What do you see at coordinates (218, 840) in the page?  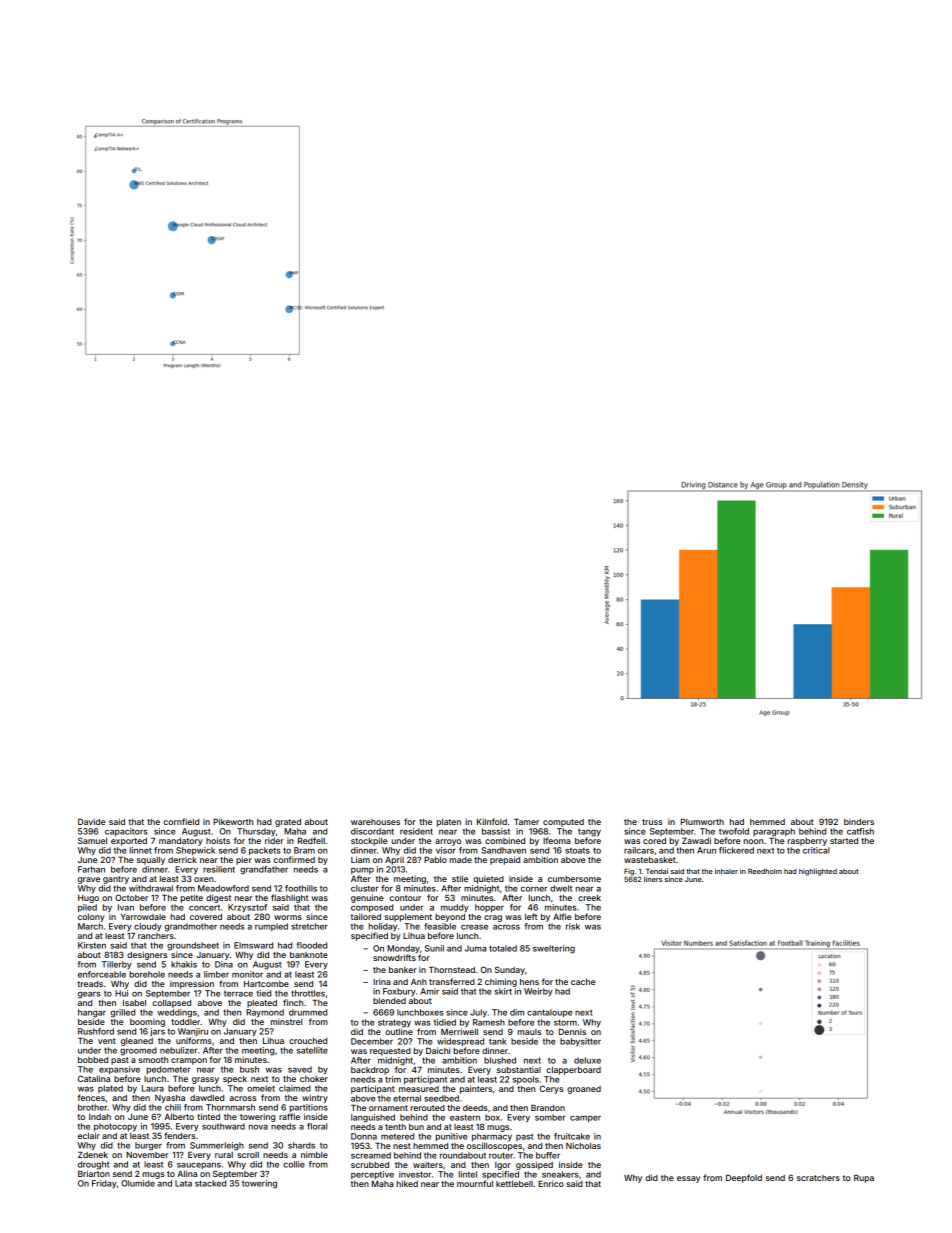 I see `hoists` at bounding box center [218, 840].
